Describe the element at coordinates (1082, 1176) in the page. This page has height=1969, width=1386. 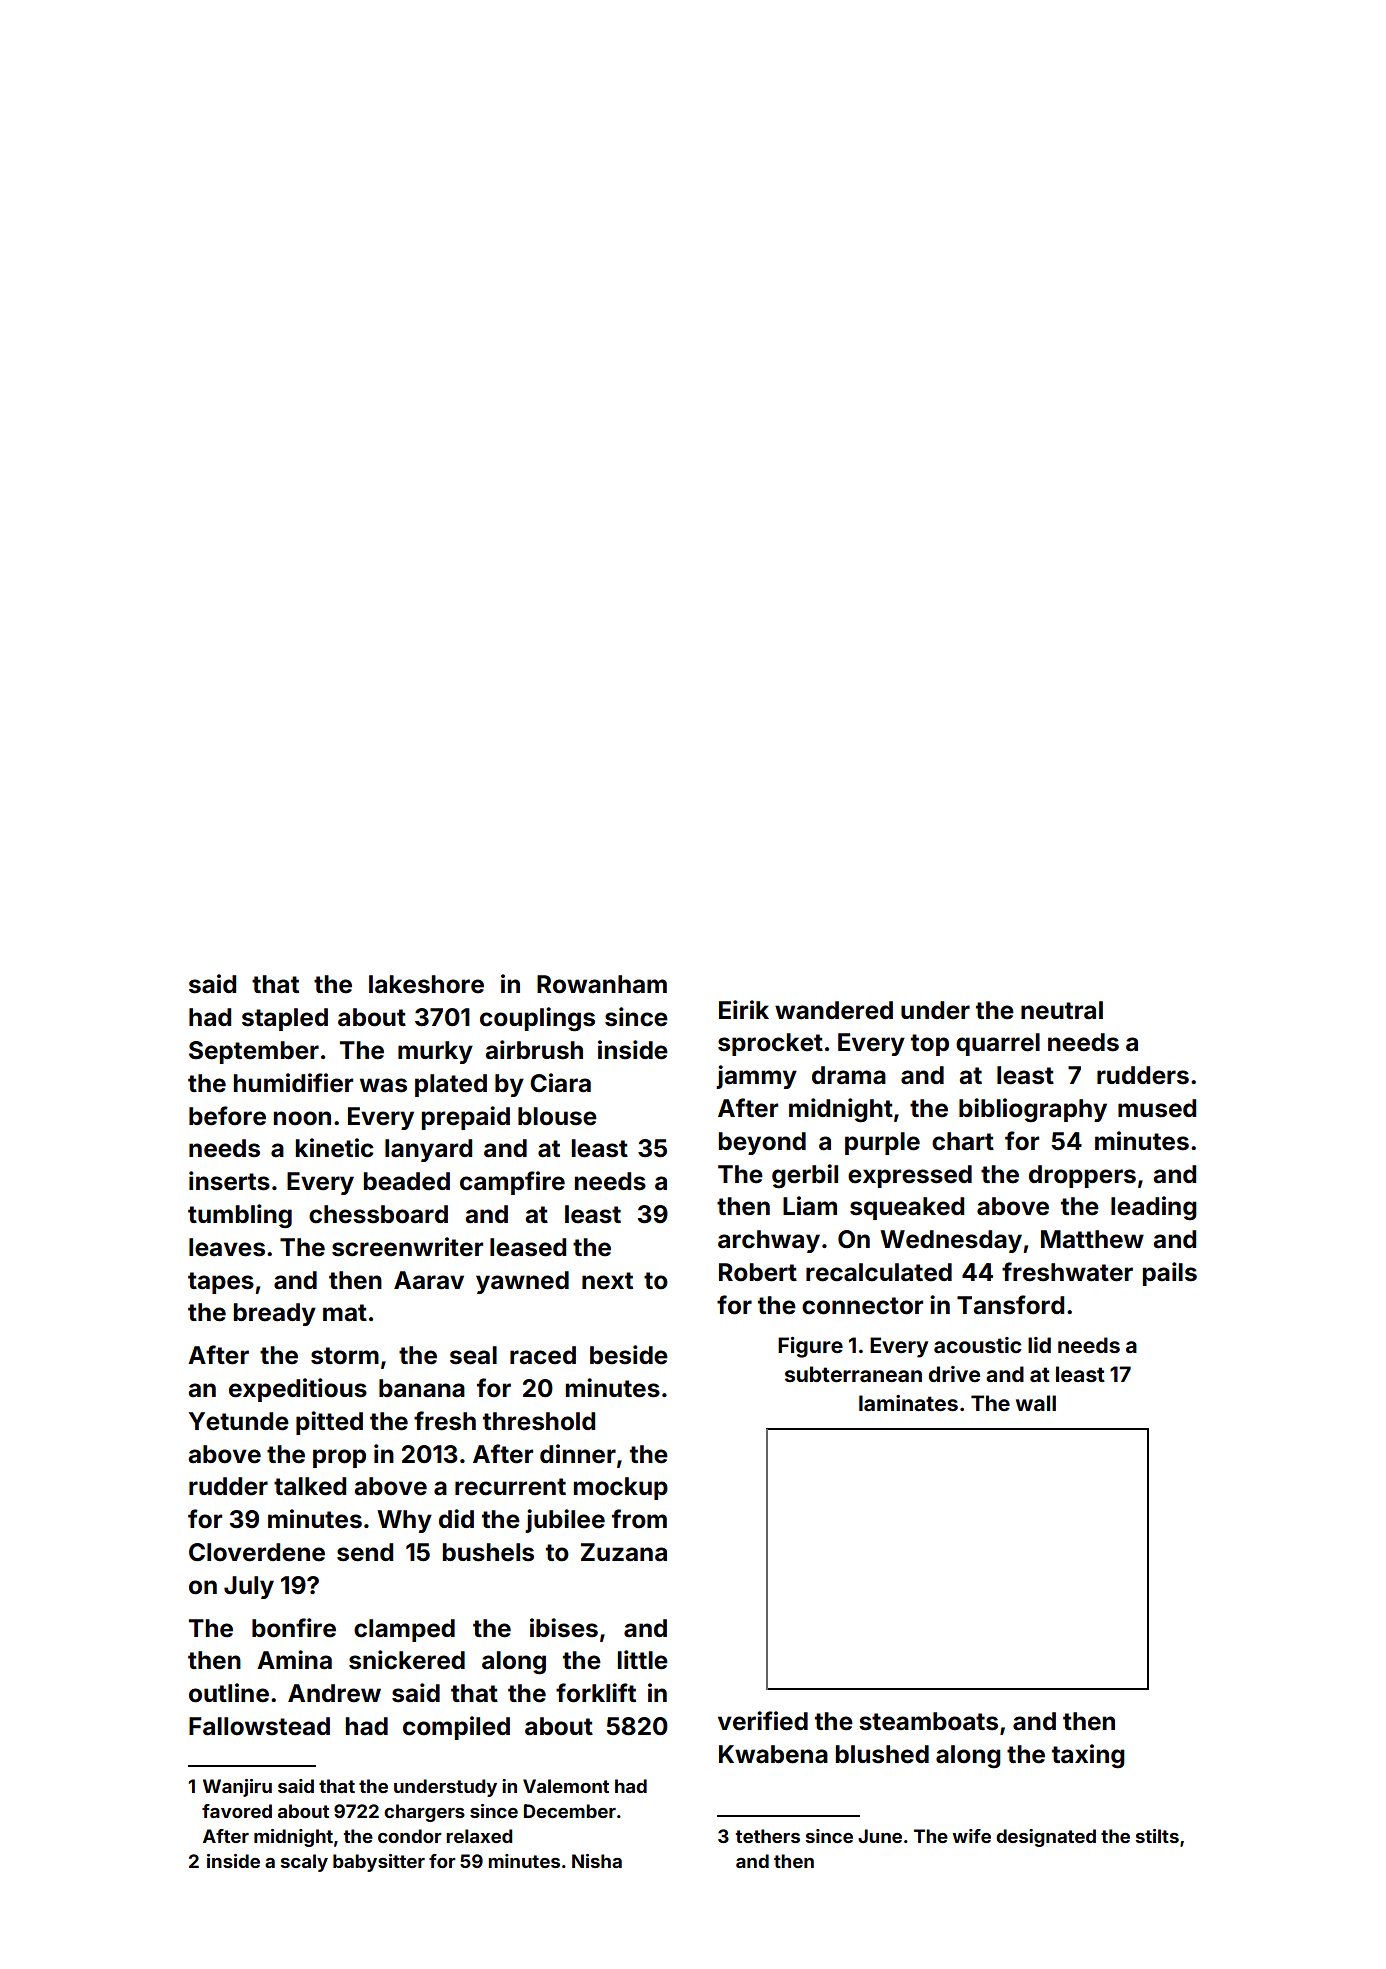
I see `droppers` at that location.
